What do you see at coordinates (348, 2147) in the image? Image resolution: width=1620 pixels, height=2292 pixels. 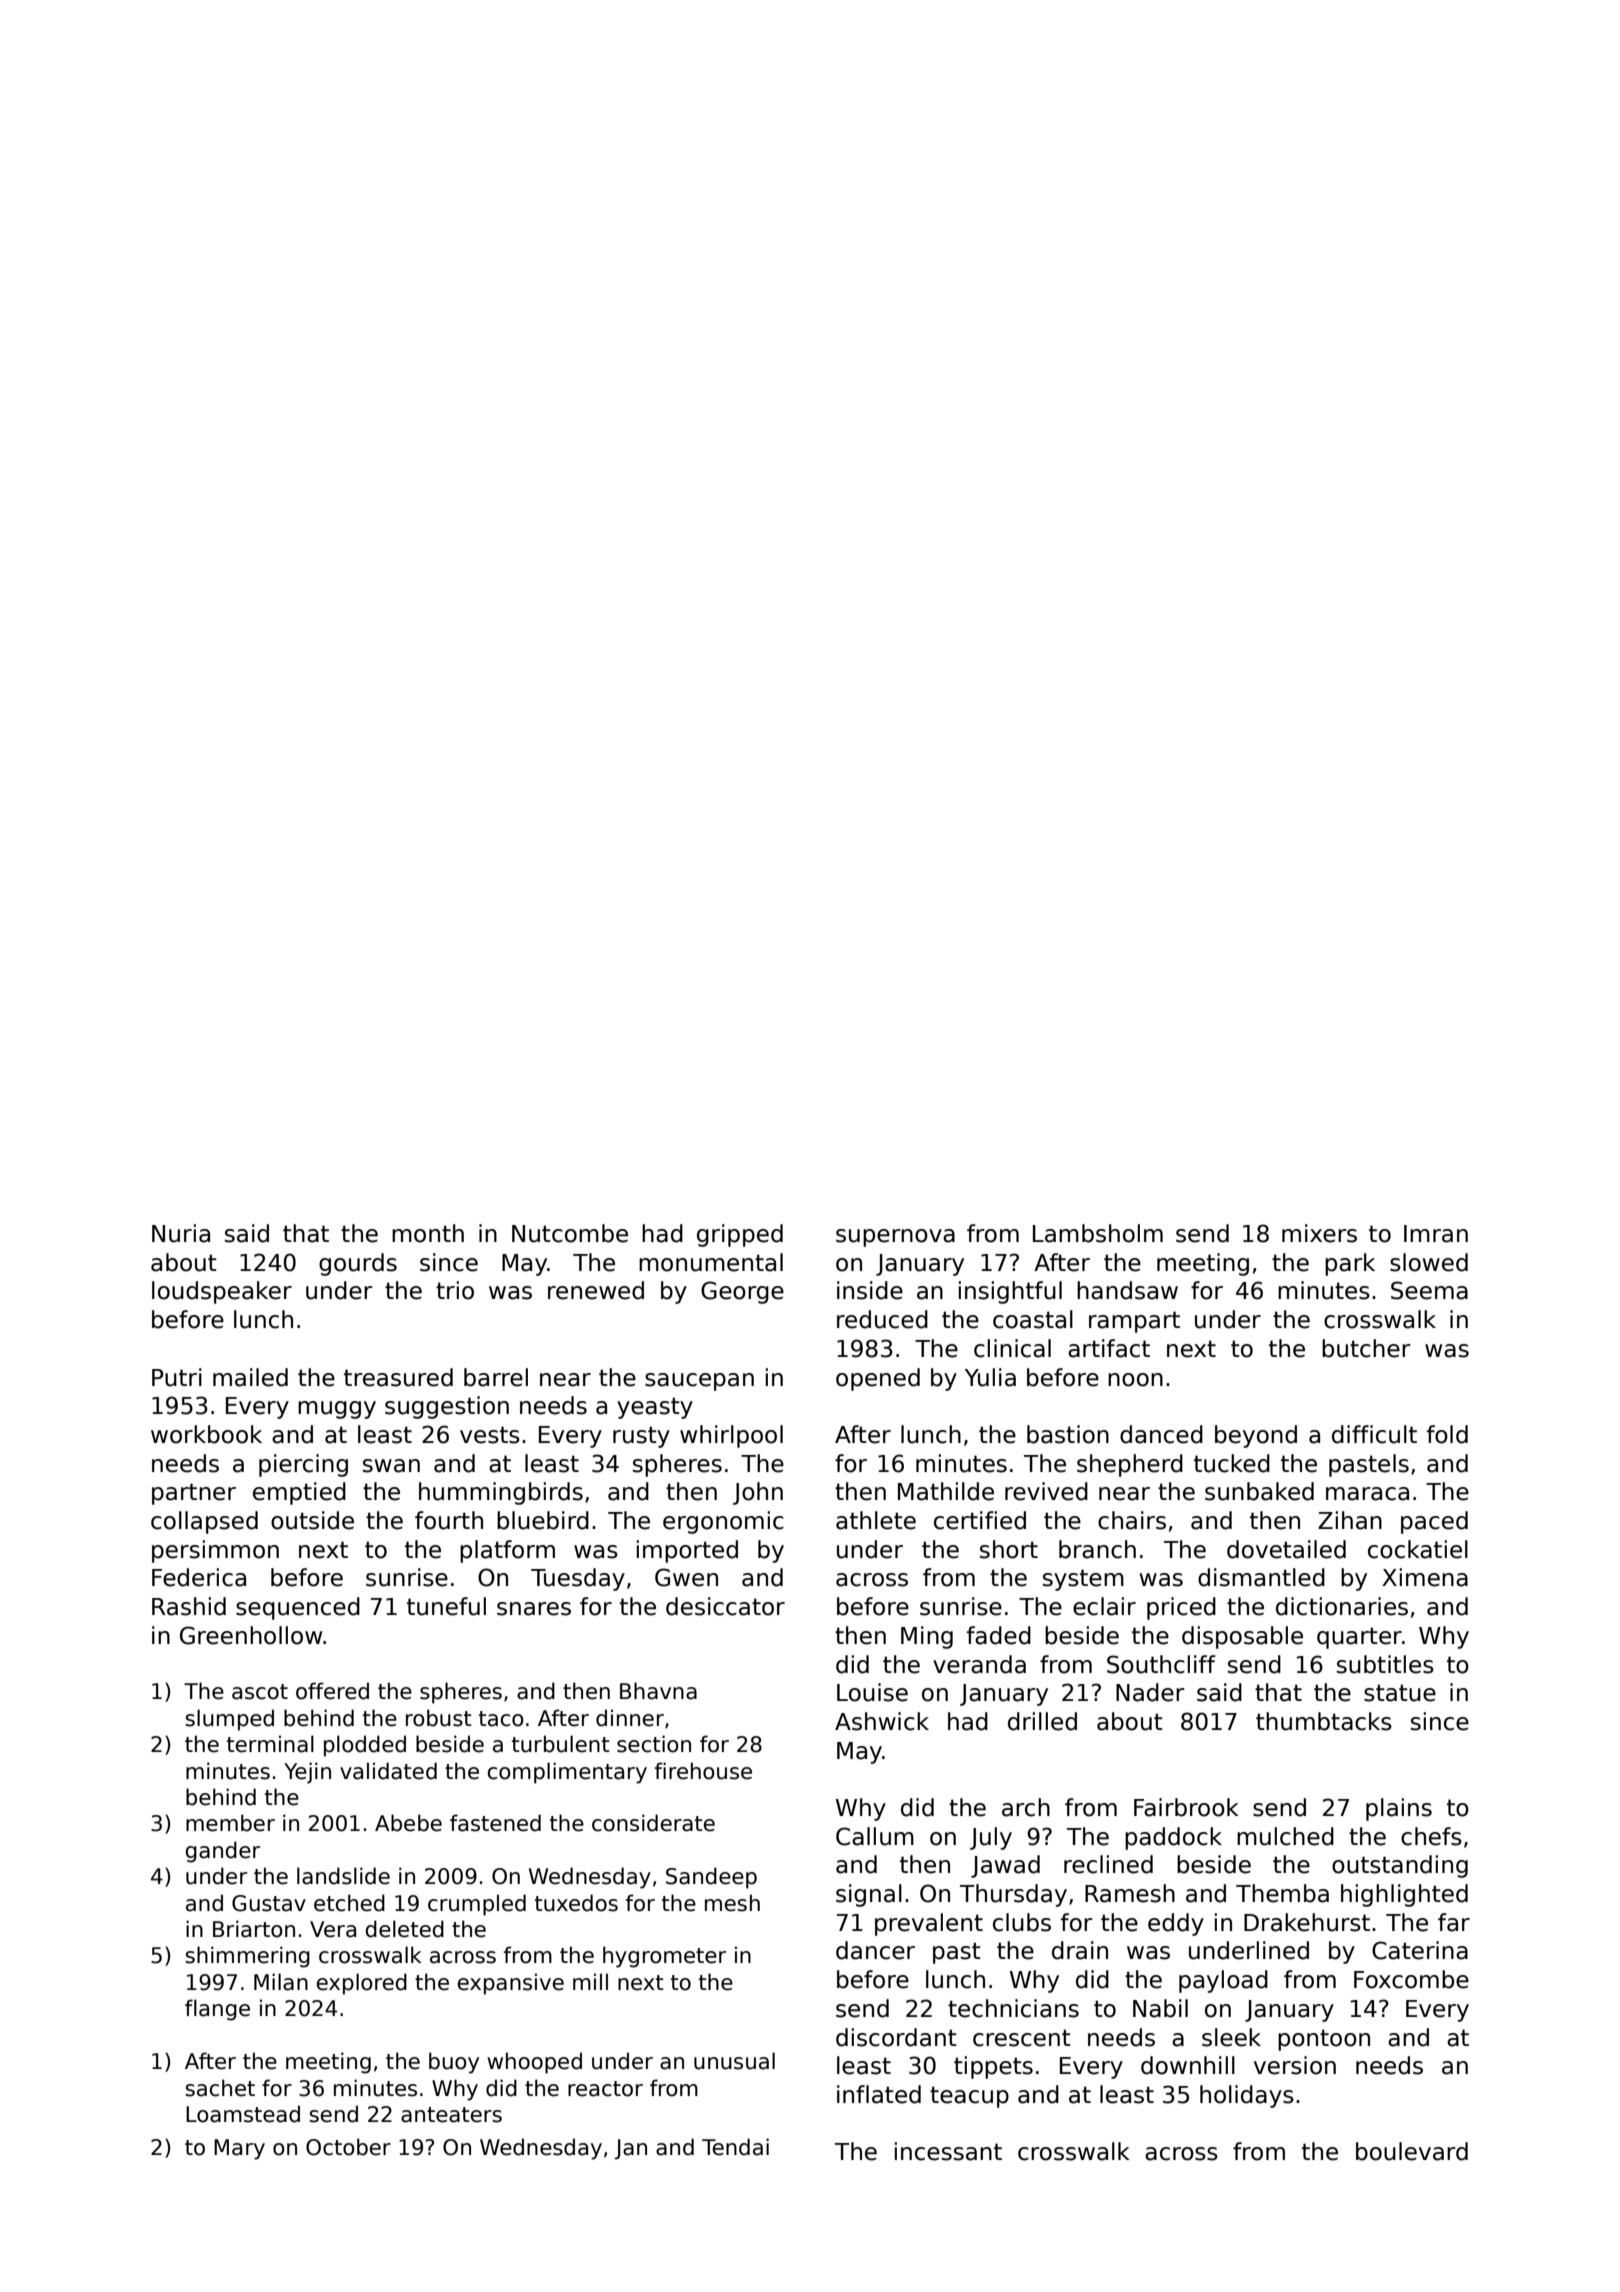 I see `October` at bounding box center [348, 2147].
